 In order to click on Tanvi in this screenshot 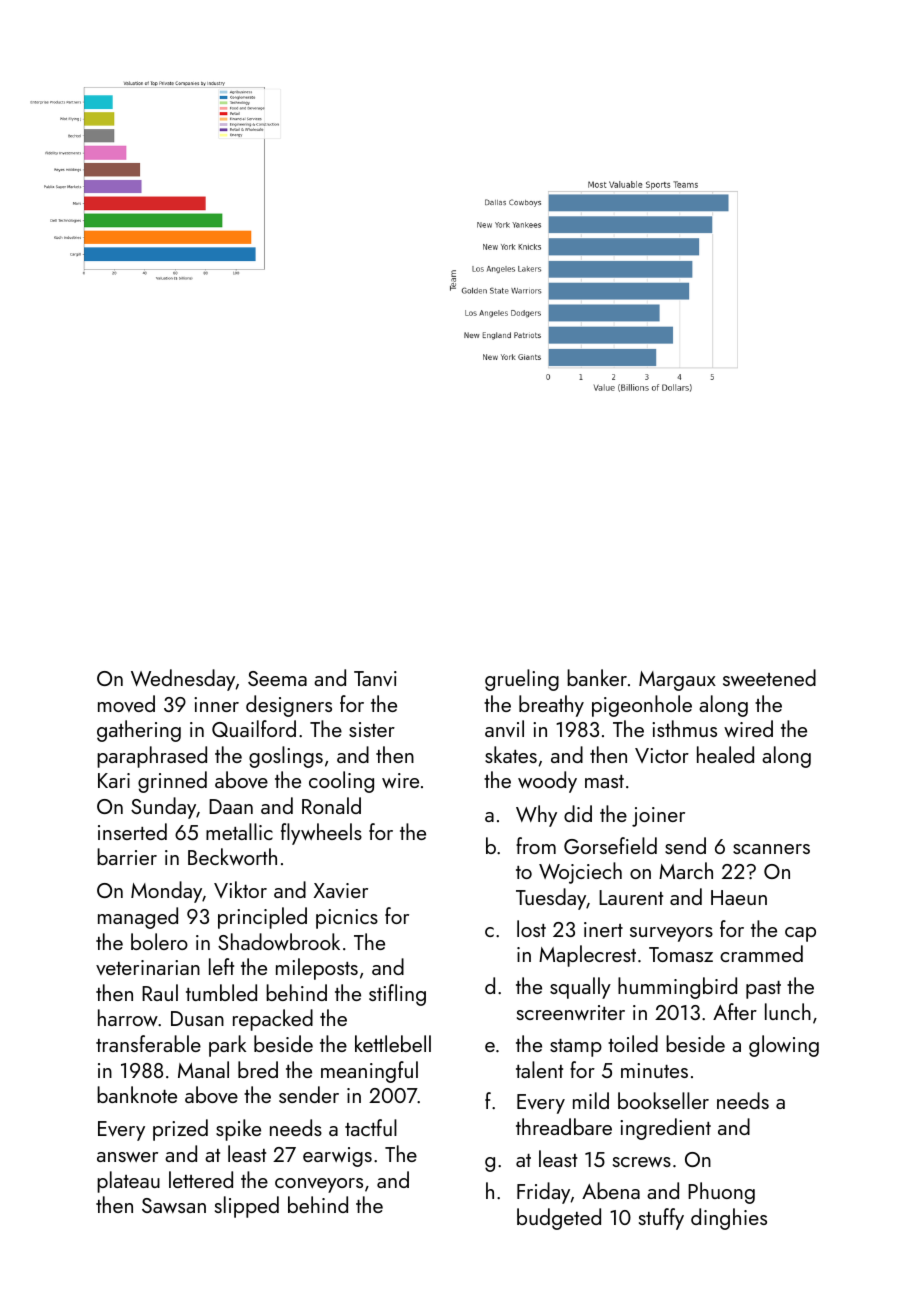, I will do `click(375, 679)`.
